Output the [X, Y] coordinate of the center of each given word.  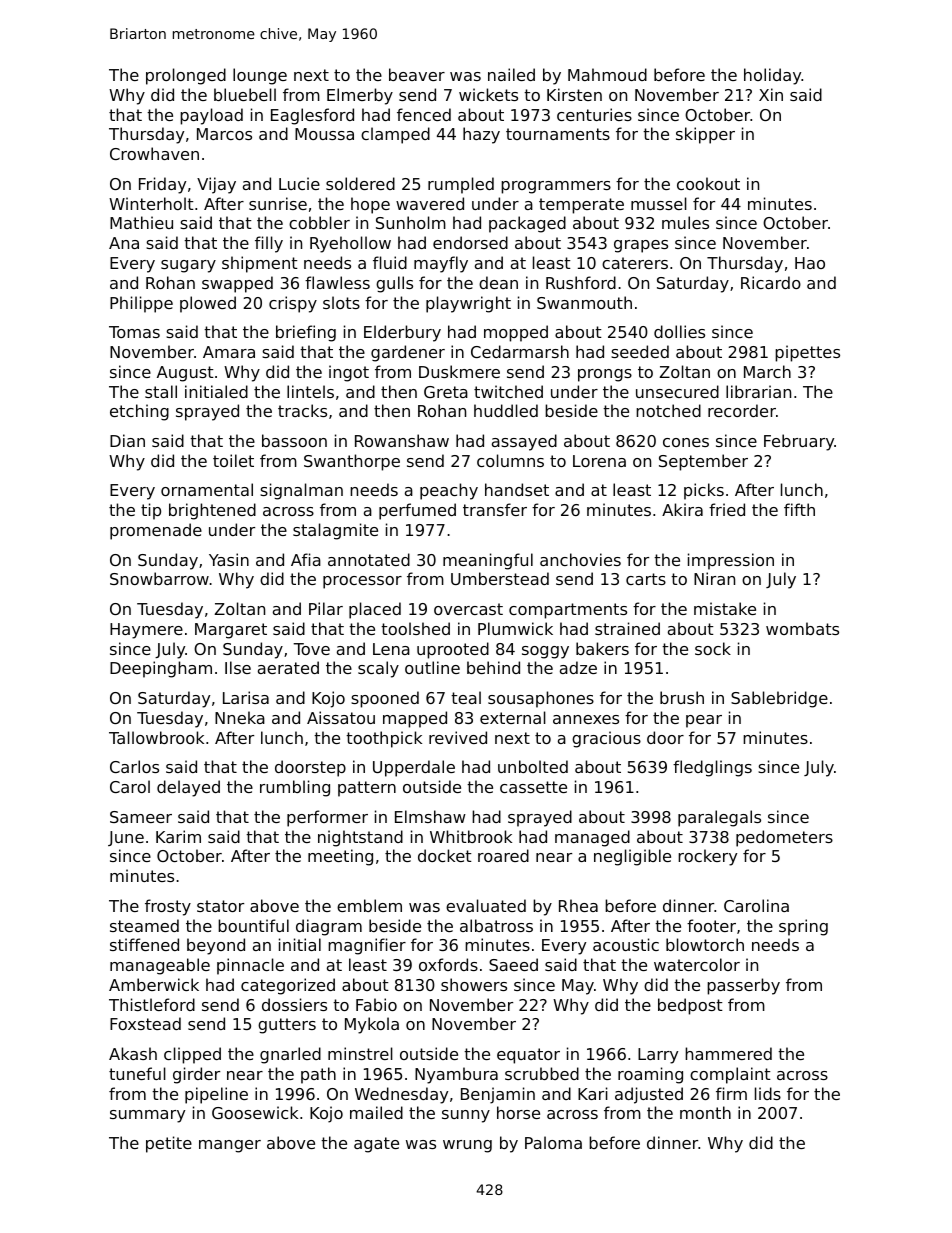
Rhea [578, 905]
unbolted [533, 766]
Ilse [238, 667]
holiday [773, 76]
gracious [606, 739]
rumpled [461, 185]
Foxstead [145, 1023]
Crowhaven [154, 153]
